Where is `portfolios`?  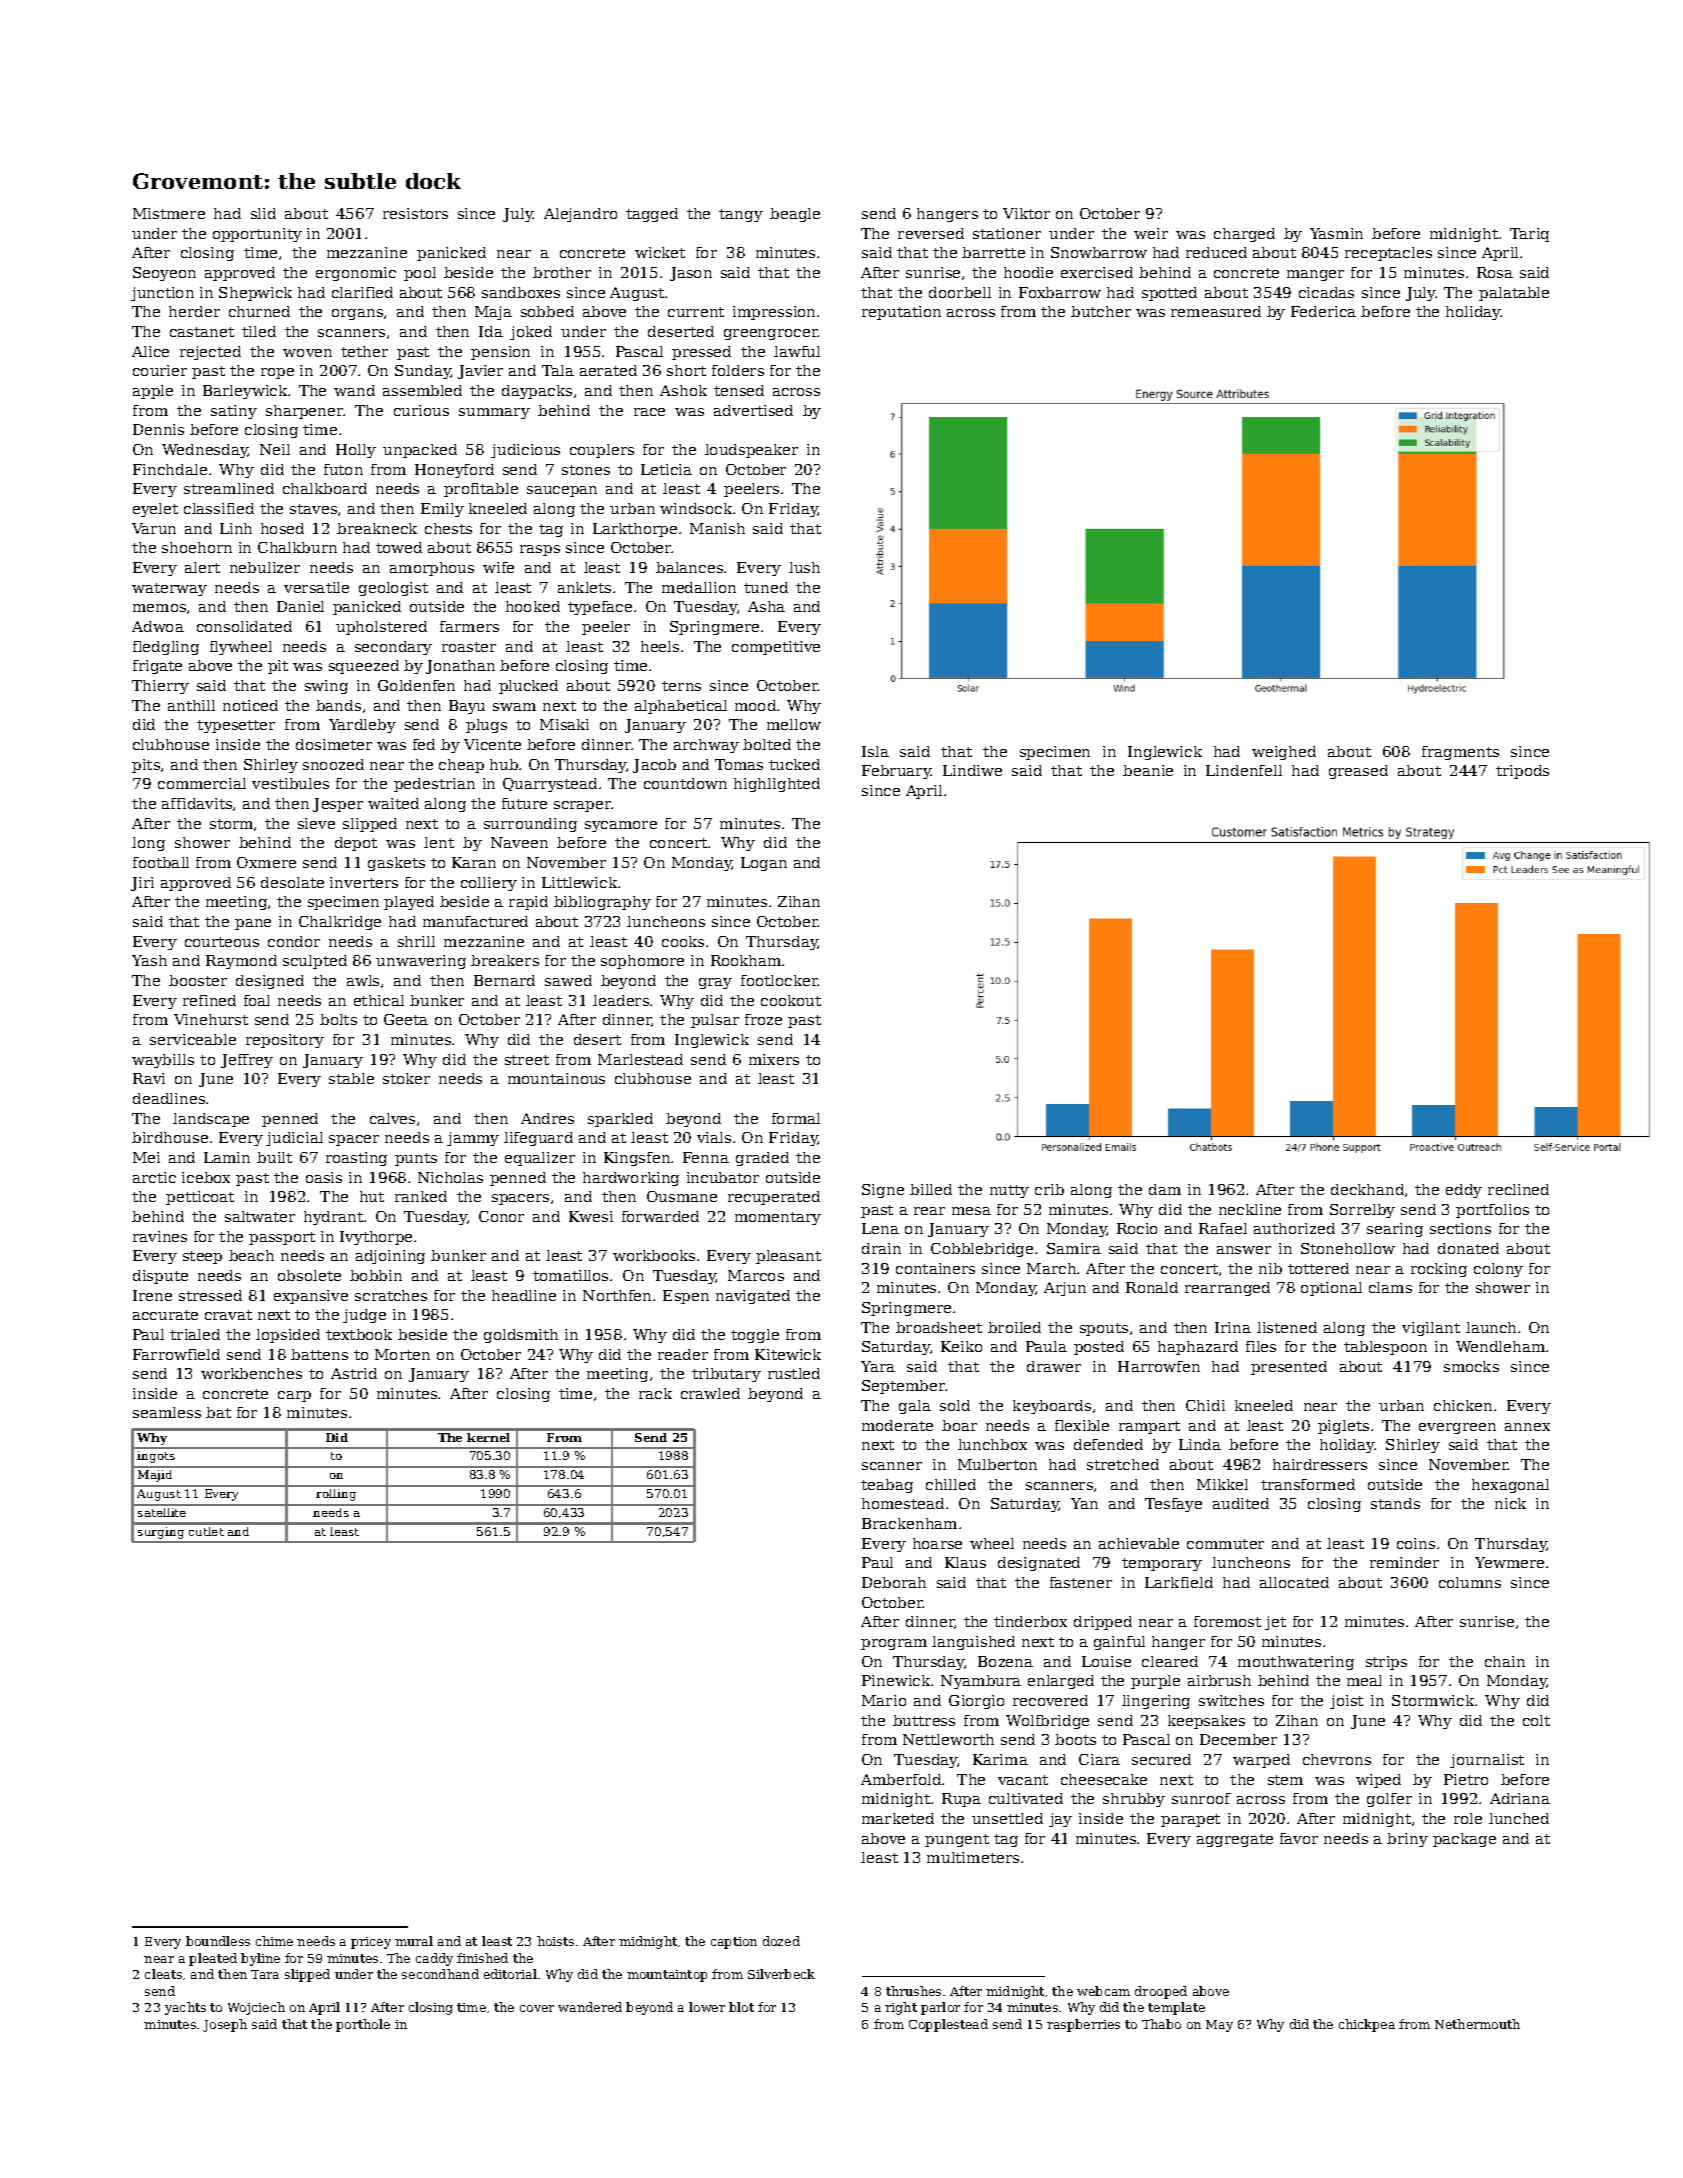
portfolios is located at coordinates (1492, 1211).
